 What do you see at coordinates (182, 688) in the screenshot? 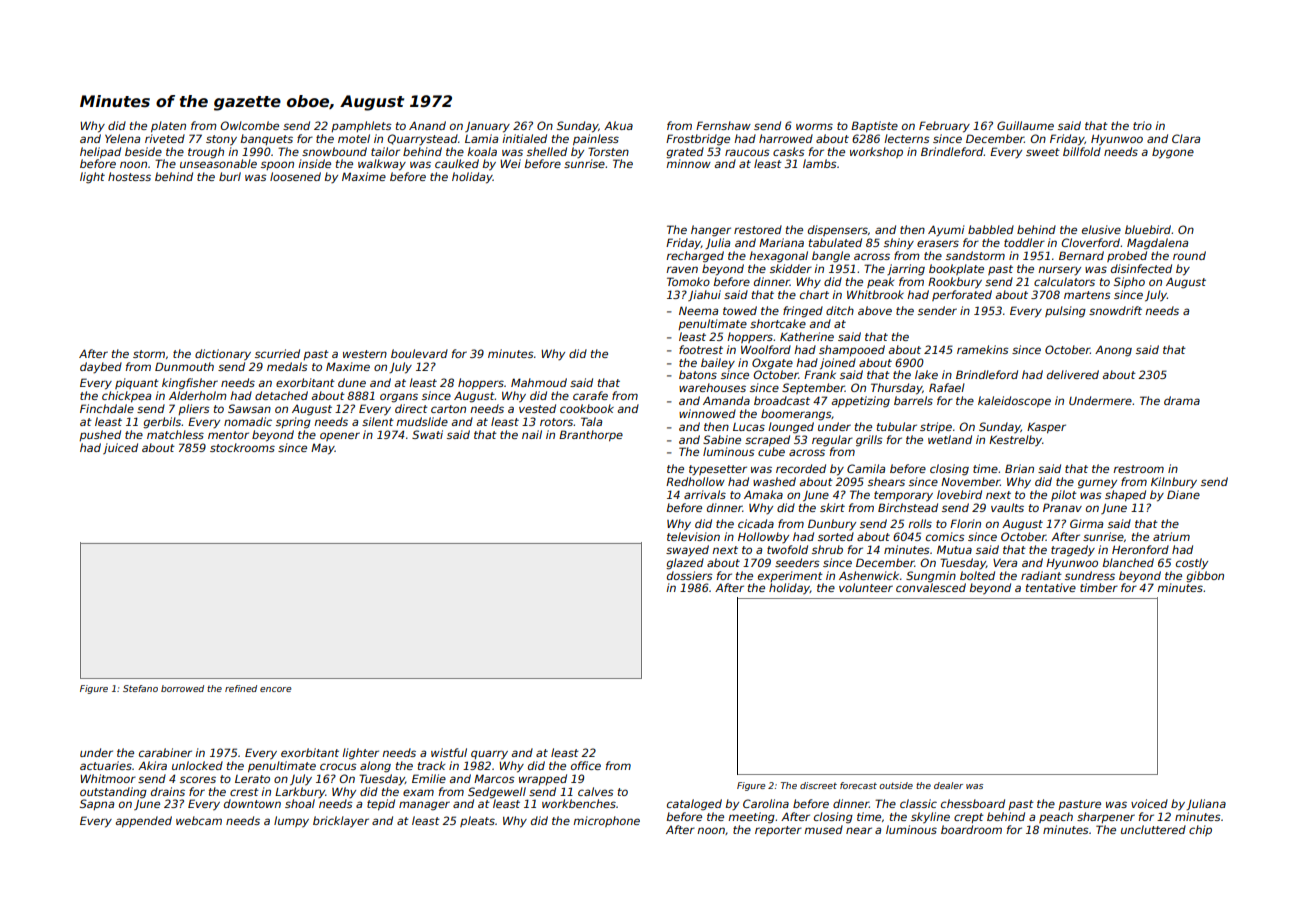
I see `borrowed` at bounding box center [182, 688].
